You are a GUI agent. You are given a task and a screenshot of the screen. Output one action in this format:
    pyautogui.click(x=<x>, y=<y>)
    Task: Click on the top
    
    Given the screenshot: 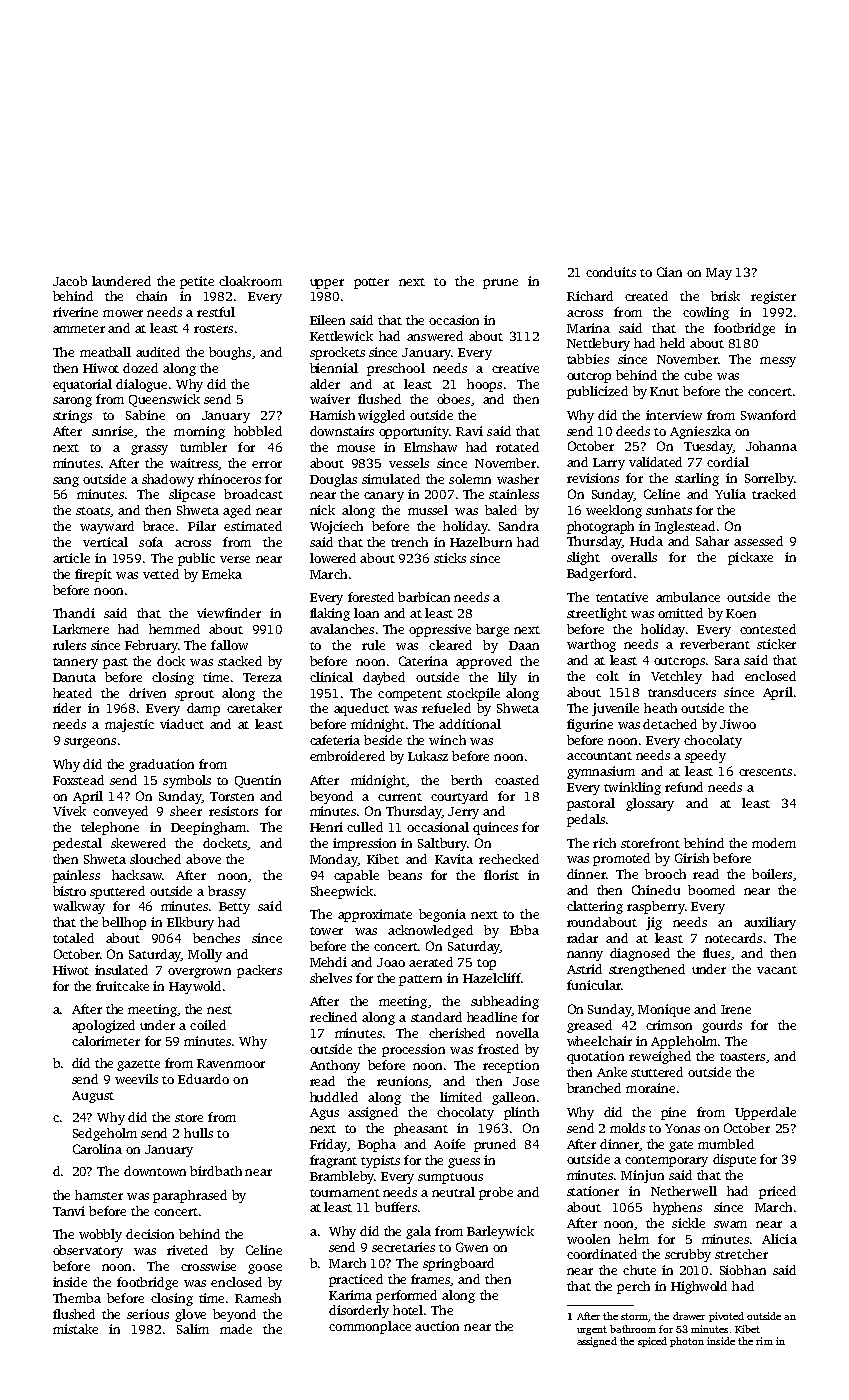 What is the action you would take?
    pyautogui.click(x=486, y=964)
